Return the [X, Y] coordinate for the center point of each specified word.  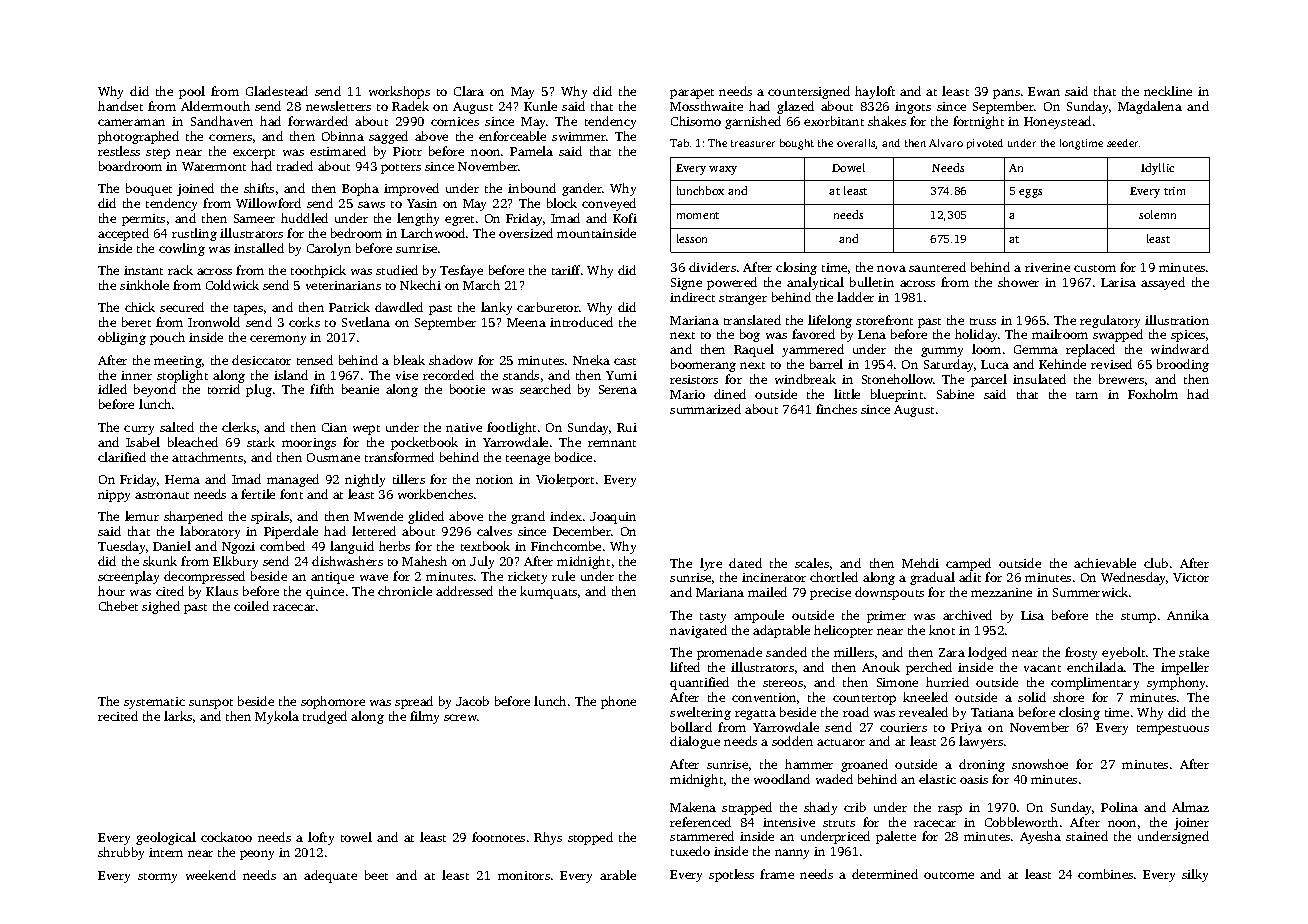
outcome [949, 875]
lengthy [418, 219]
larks [178, 716]
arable [618, 875]
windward [1180, 349]
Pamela [531, 151]
